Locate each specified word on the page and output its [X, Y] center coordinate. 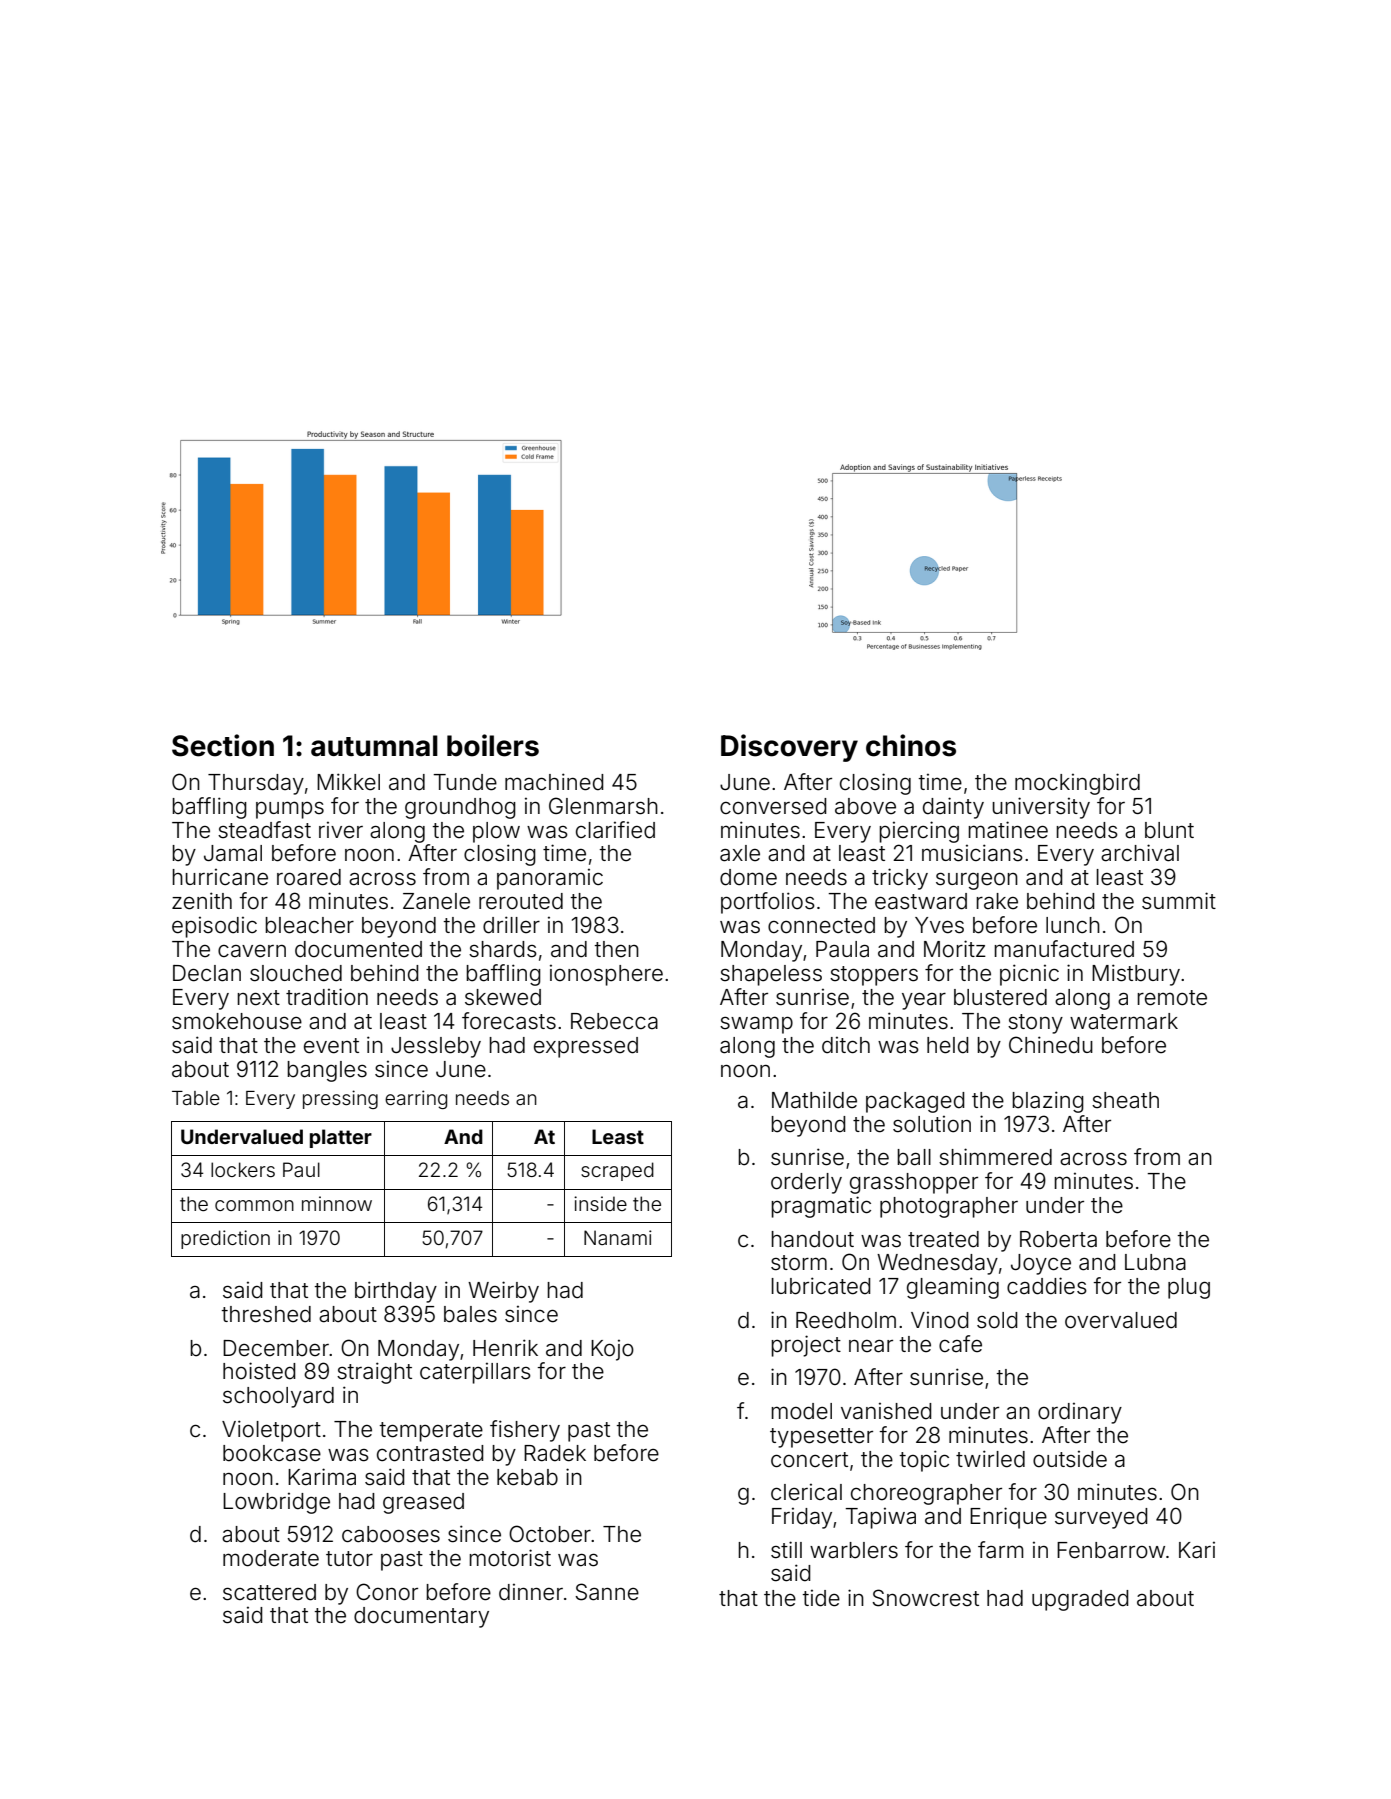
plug [1189, 1288]
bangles [327, 1071]
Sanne [607, 1592]
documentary [421, 1617]
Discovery [789, 748]
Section [223, 745]
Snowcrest [925, 1598]
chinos [911, 745]
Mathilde [814, 1100]
